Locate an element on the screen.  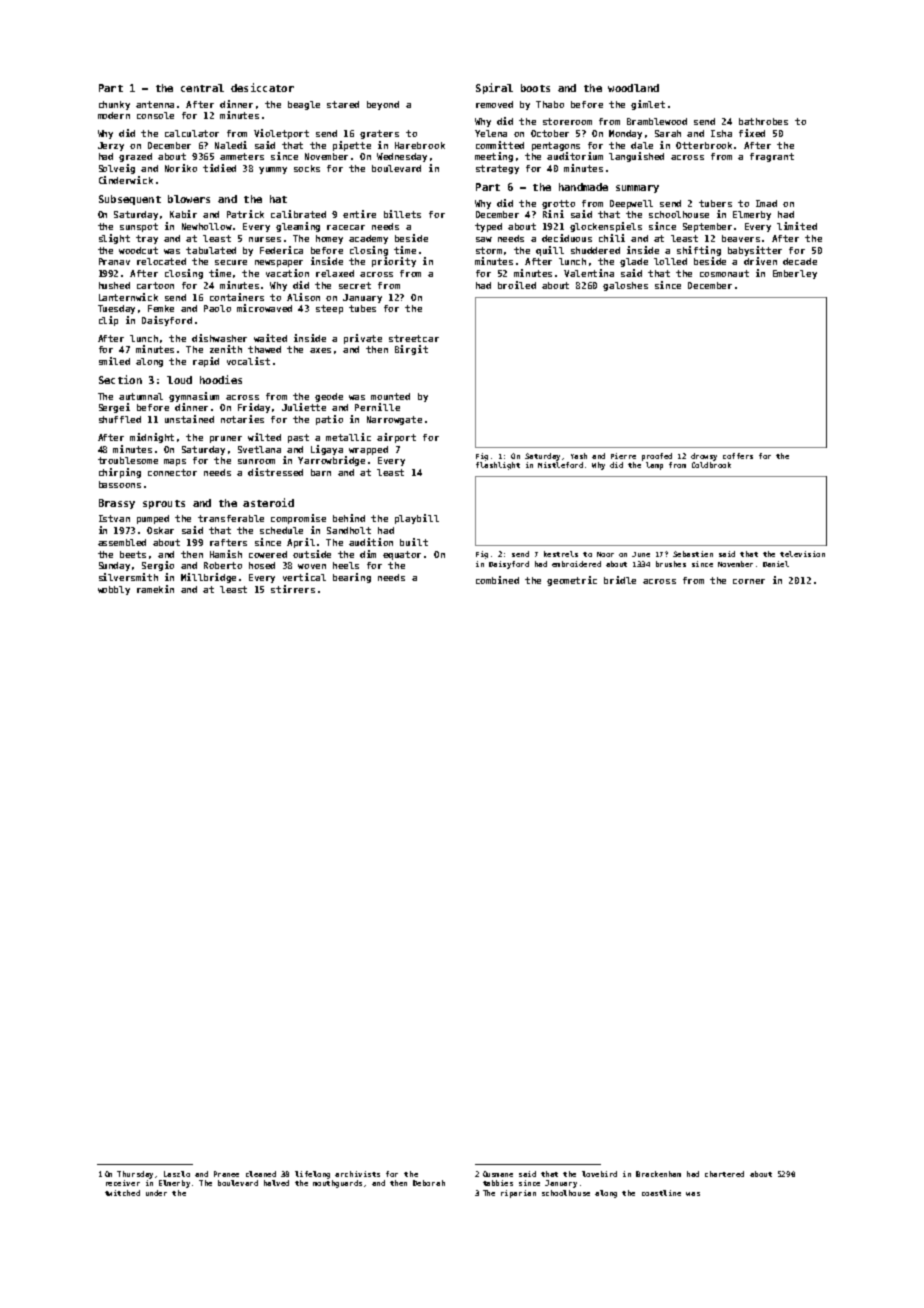
audition is located at coordinates (371, 542).
